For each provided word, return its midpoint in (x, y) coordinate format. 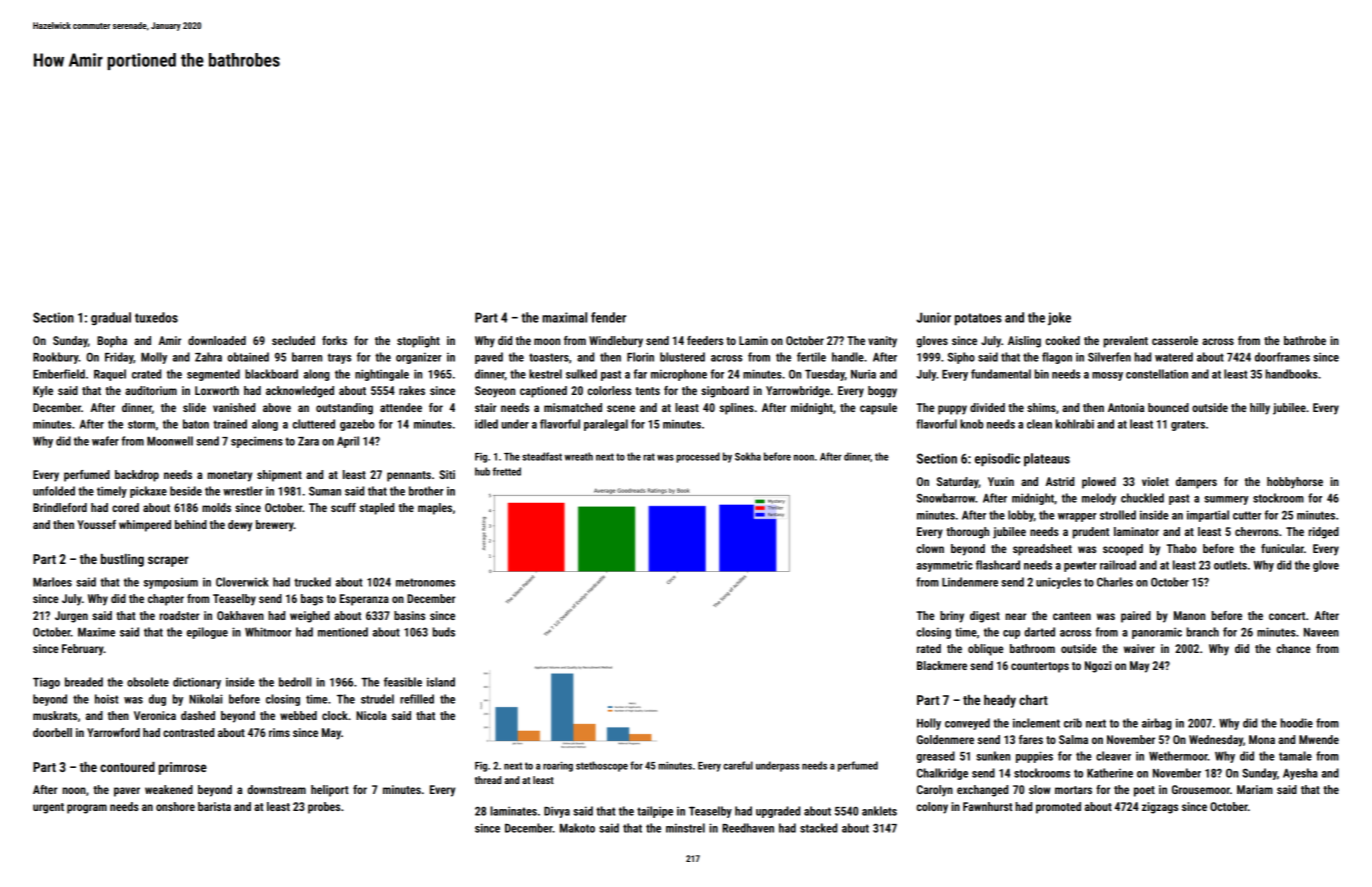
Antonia (1126, 407)
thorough (967, 533)
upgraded (778, 812)
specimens (257, 442)
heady (1000, 701)
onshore (175, 806)
